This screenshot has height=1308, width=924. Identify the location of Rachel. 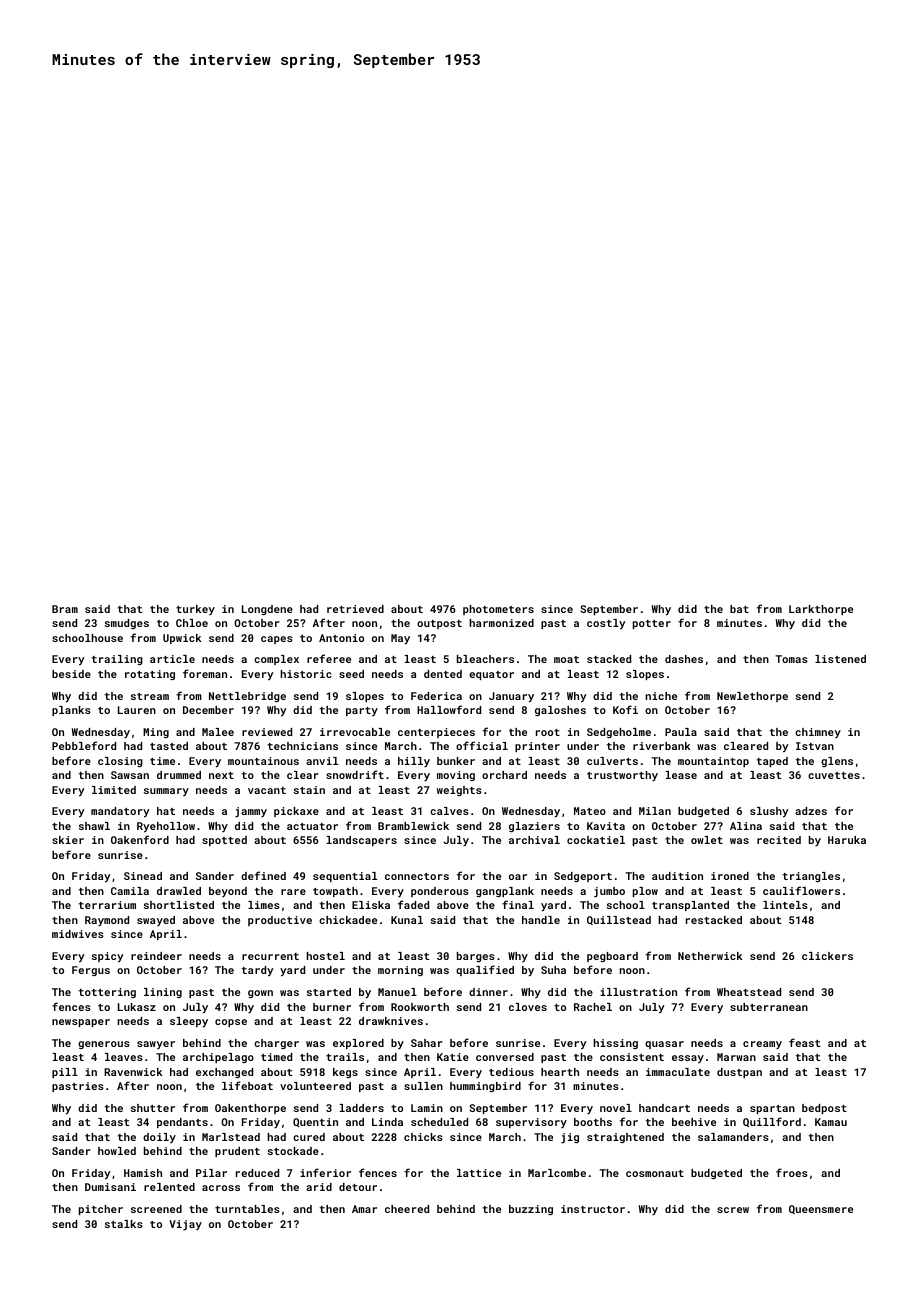
(593, 1007).
